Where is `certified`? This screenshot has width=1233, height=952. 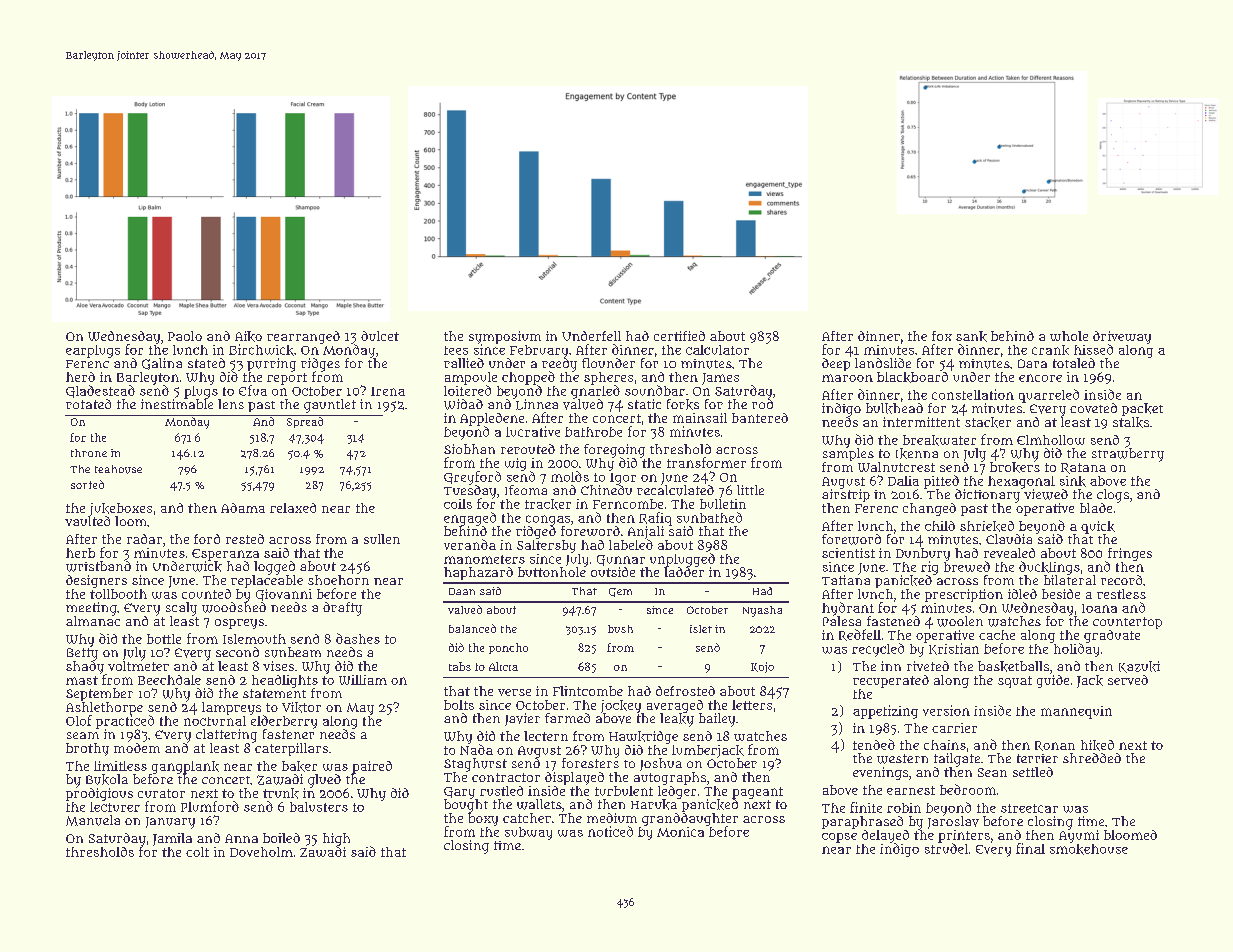 certified is located at coordinates (679, 336).
